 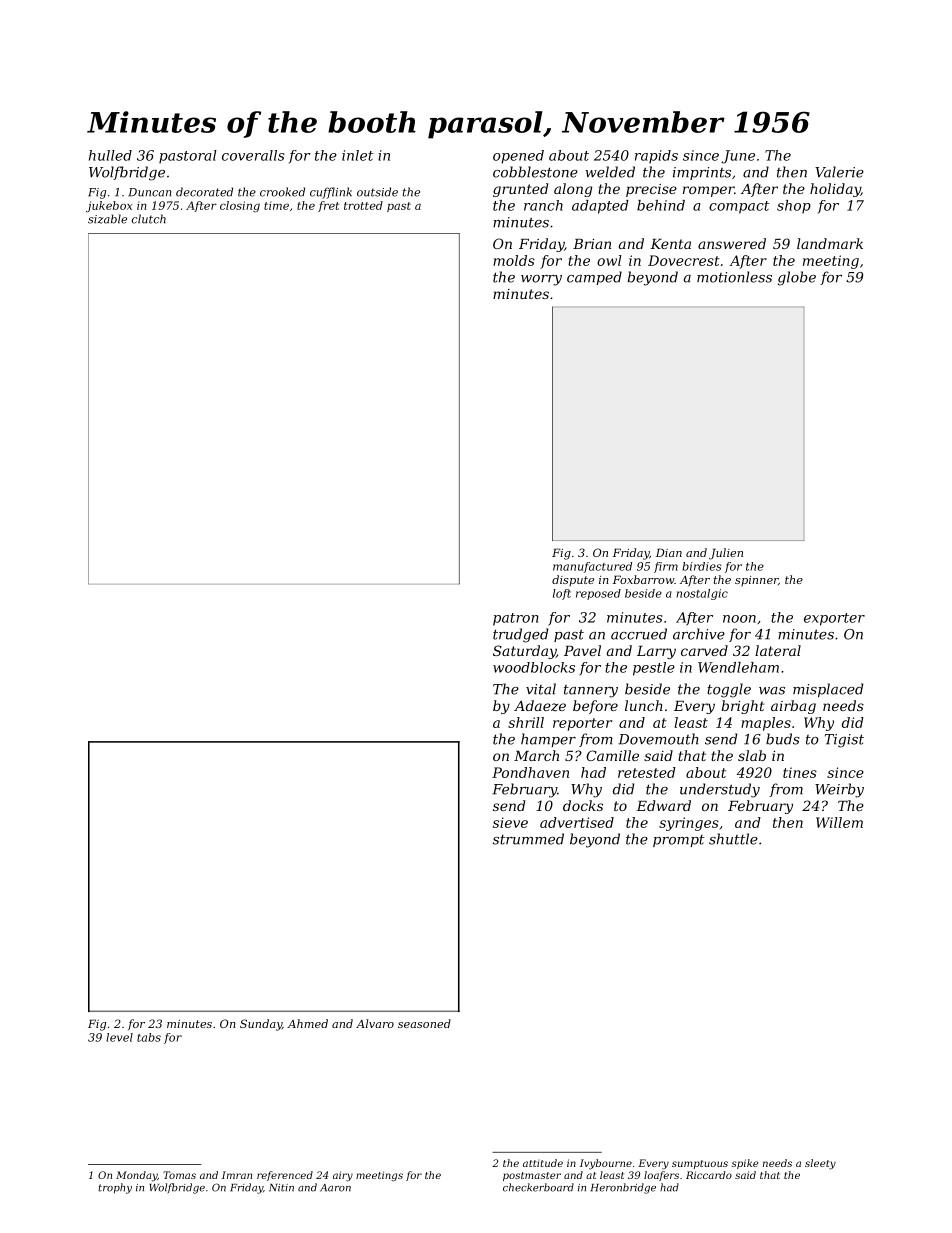 What do you see at coordinates (592, 567) in the document?
I see `manufactured` at bounding box center [592, 567].
